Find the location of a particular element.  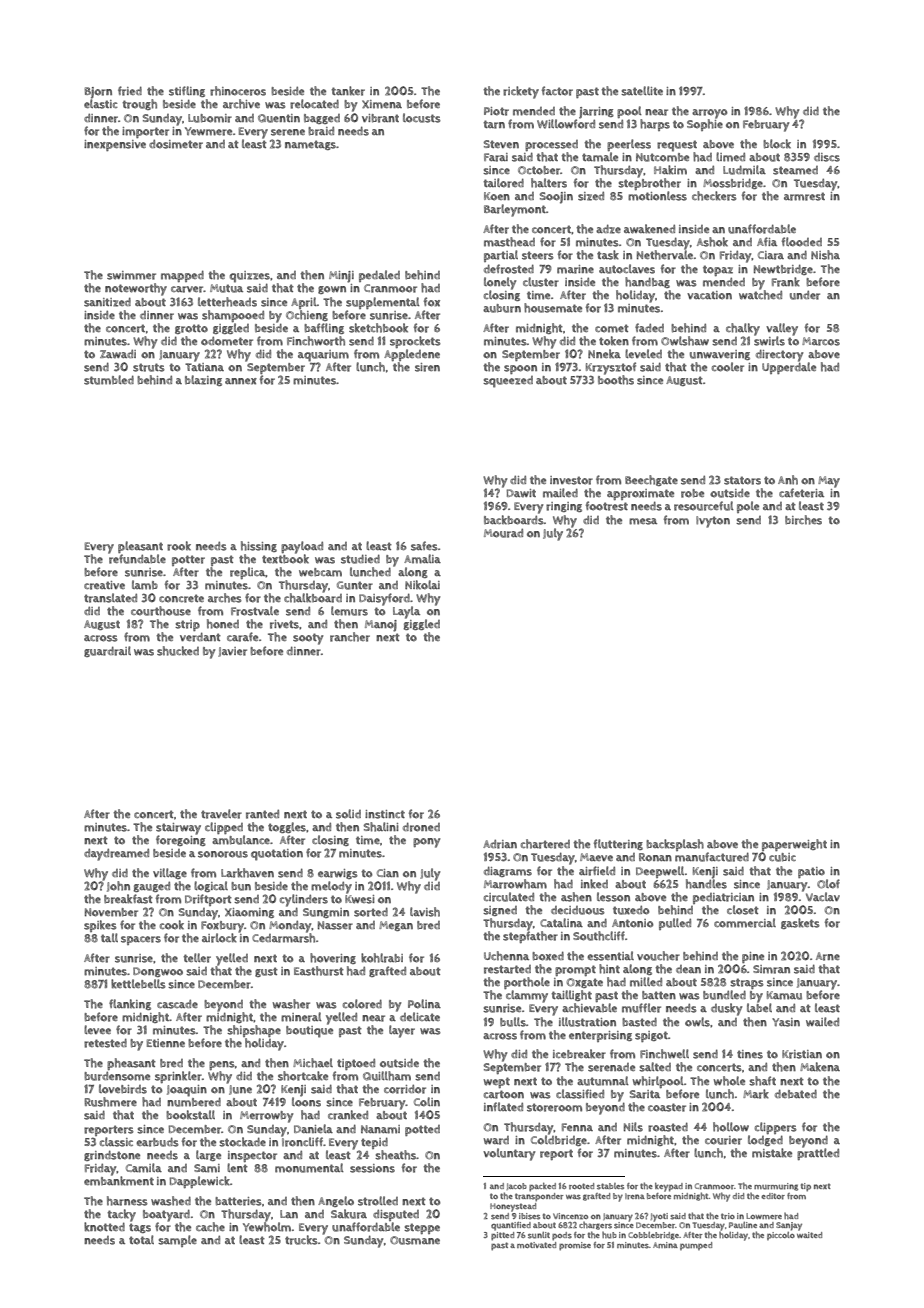

fluttering is located at coordinates (618, 844).
